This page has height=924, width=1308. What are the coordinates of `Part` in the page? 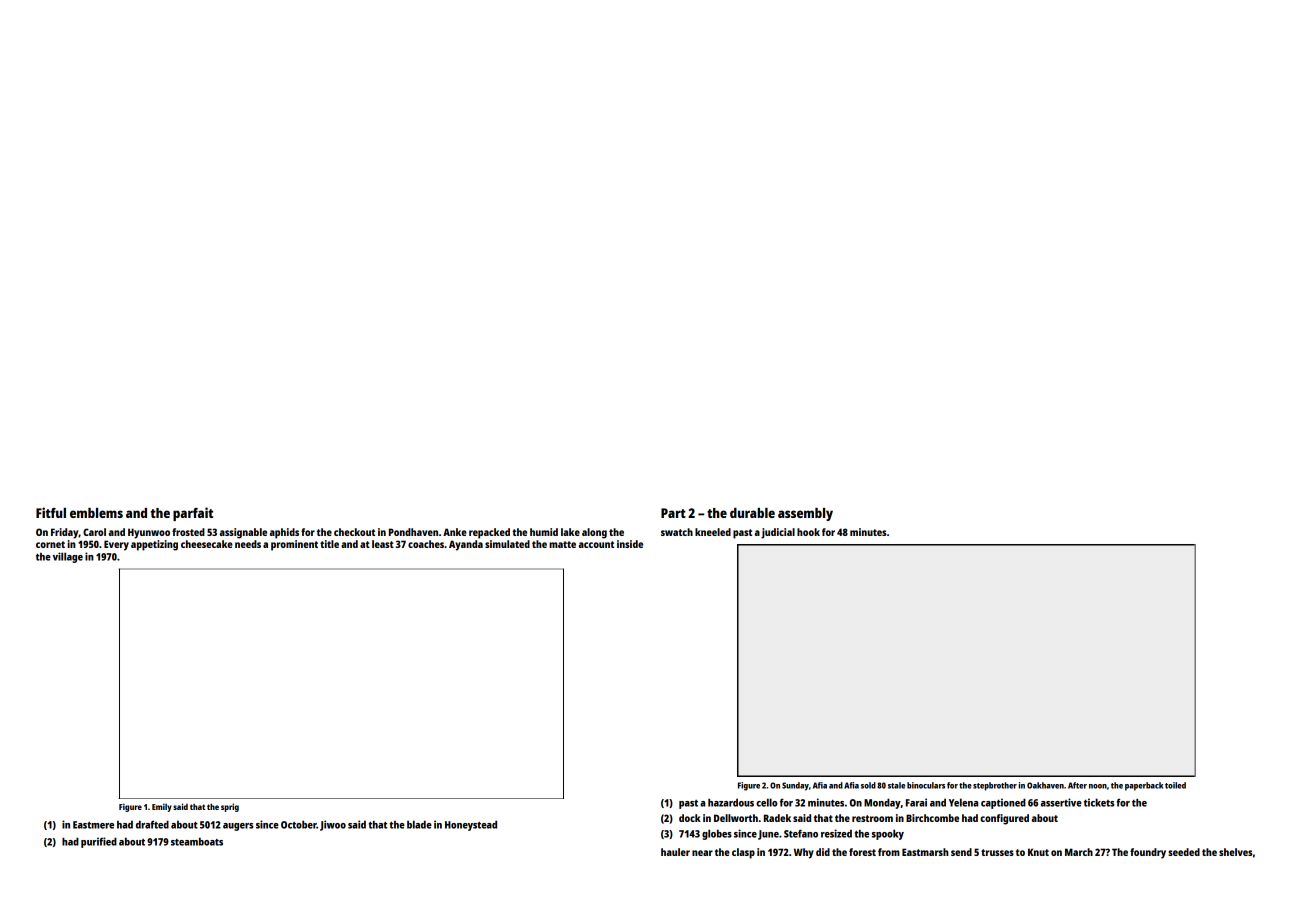 It's located at (673, 513).
